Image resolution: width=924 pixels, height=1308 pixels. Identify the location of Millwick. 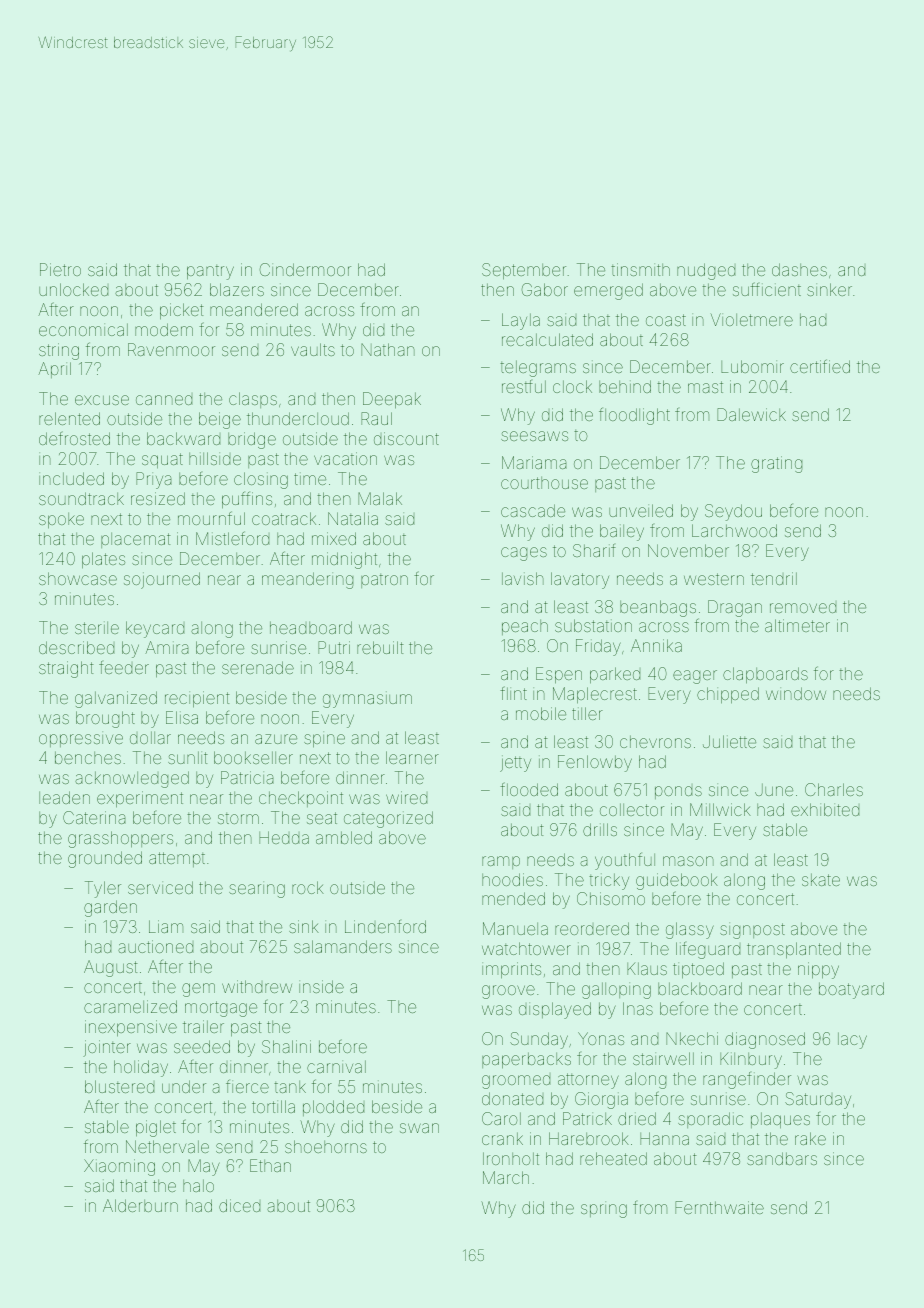
(720, 809).
